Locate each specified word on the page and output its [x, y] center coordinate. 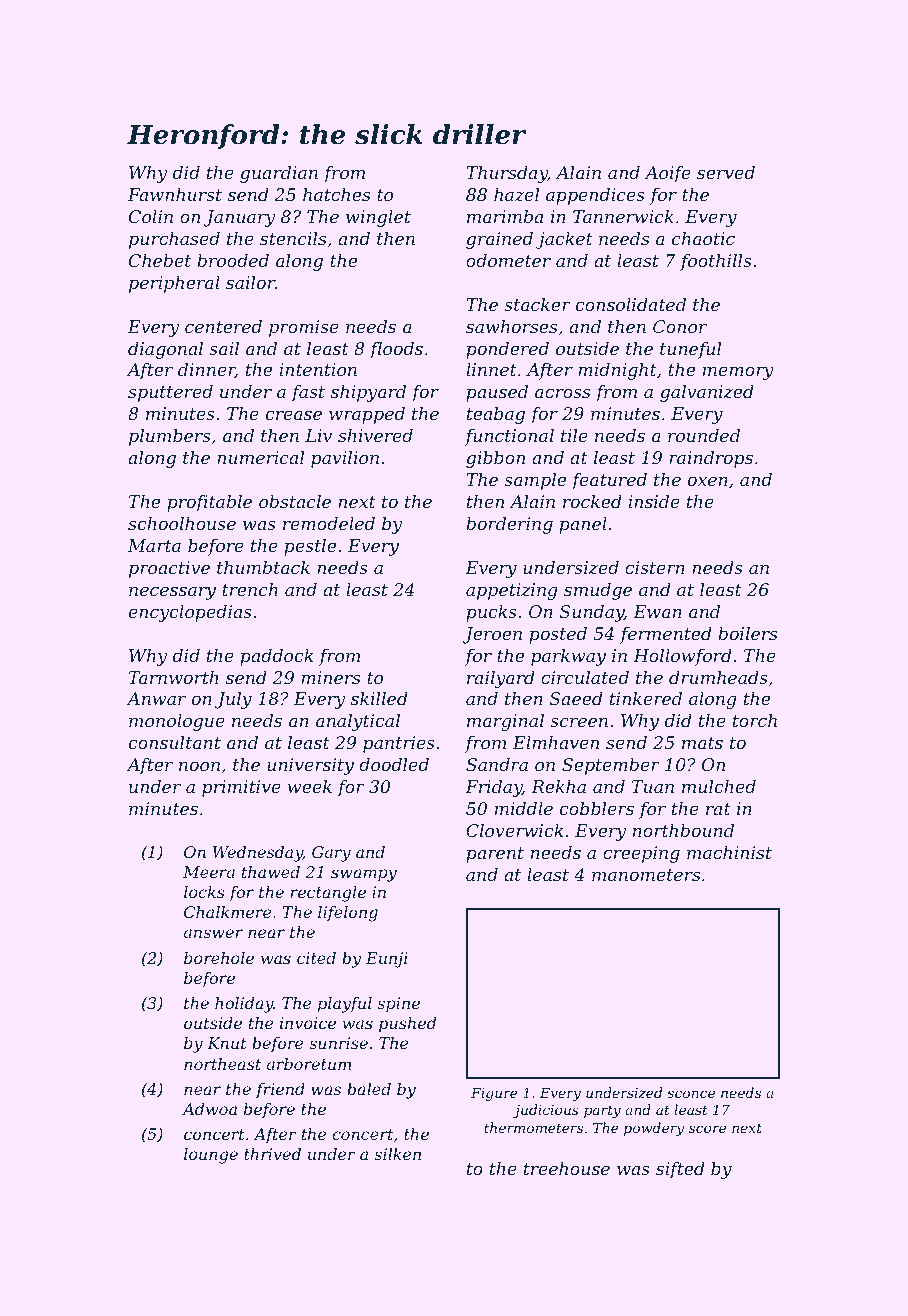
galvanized [707, 393]
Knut [227, 1043]
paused [497, 393]
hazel [516, 195]
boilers [747, 633]
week [310, 786]
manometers [646, 875]
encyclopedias [190, 613]
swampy [364, 875]
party [602, 1111]
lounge [211, 1156]
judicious [546, 1111]
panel [583, 525]
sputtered [170, 393]
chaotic [703, 238]
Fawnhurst [175, 194]
